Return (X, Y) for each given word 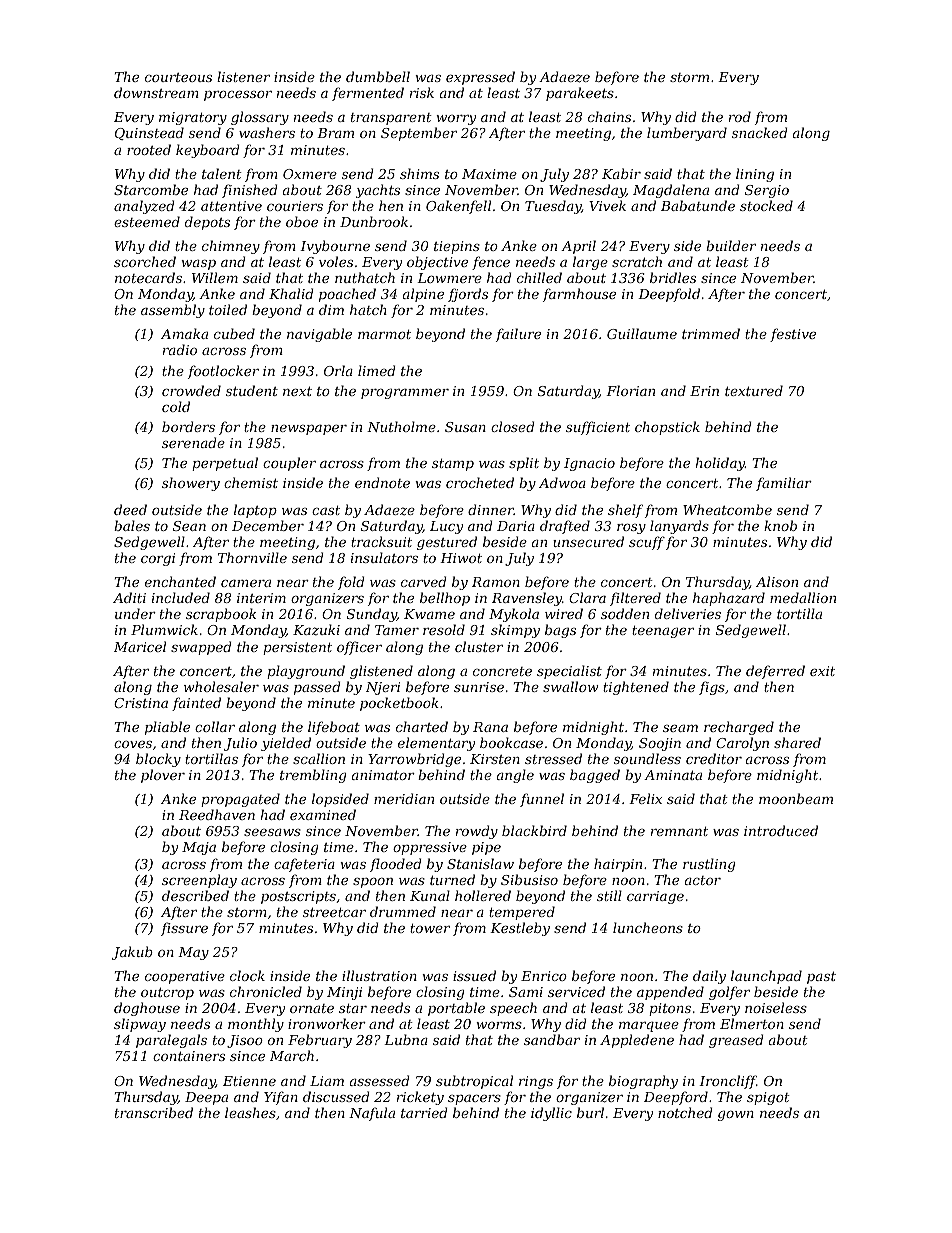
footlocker (223, 372)
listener (243, 76)
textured (754, 390)
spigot (768, 1098)
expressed (480, 78)
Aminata (673, 775)
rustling (709, 865)
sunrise (479, 687)
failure (518, 335)
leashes (250, 1112)
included (181, 597)
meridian (404, 798)
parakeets (580, 94)
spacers (474, 1100)
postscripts (298, 897)
